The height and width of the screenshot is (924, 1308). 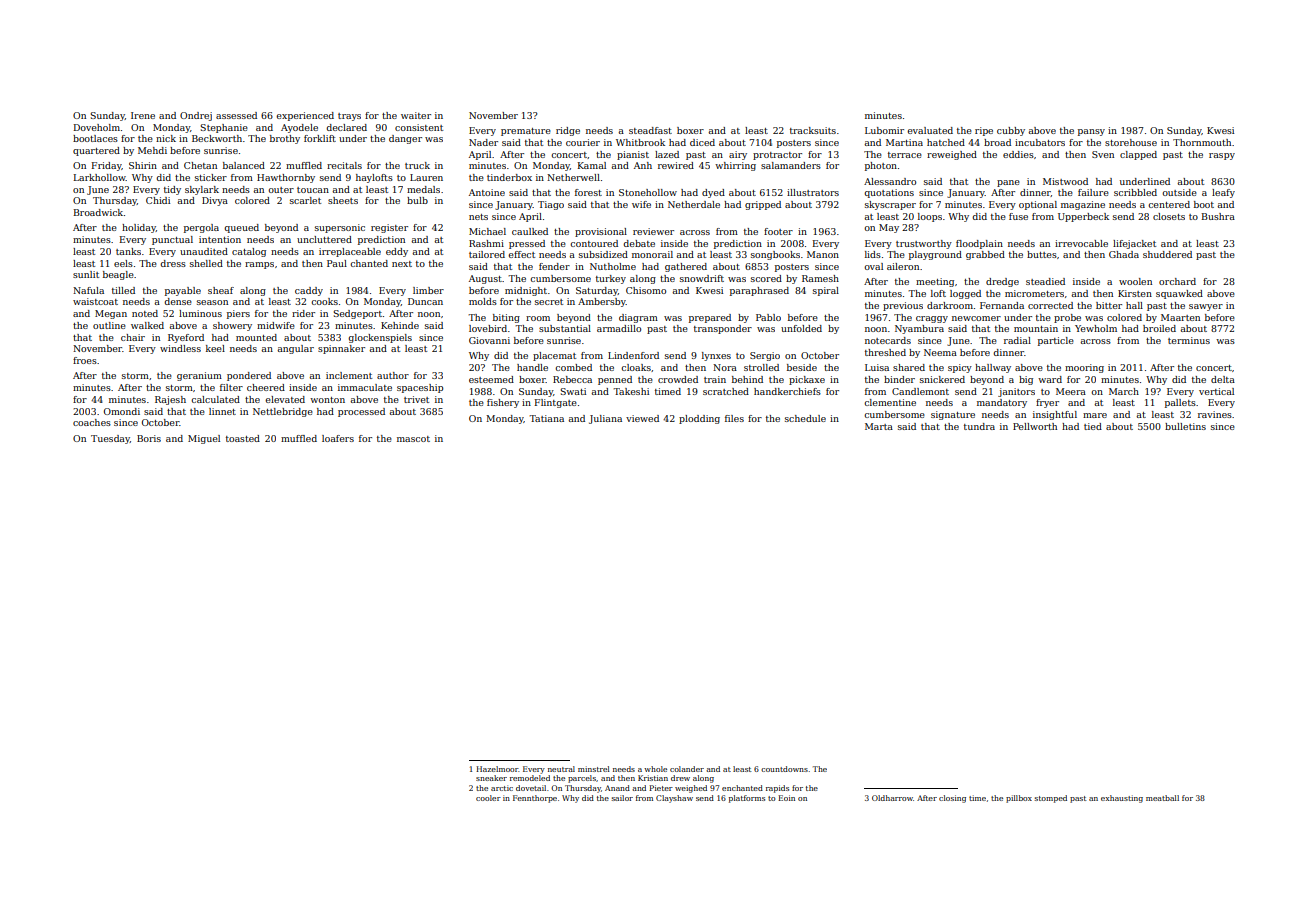 I want to click on evaluated, so click(x=930, y=130).
